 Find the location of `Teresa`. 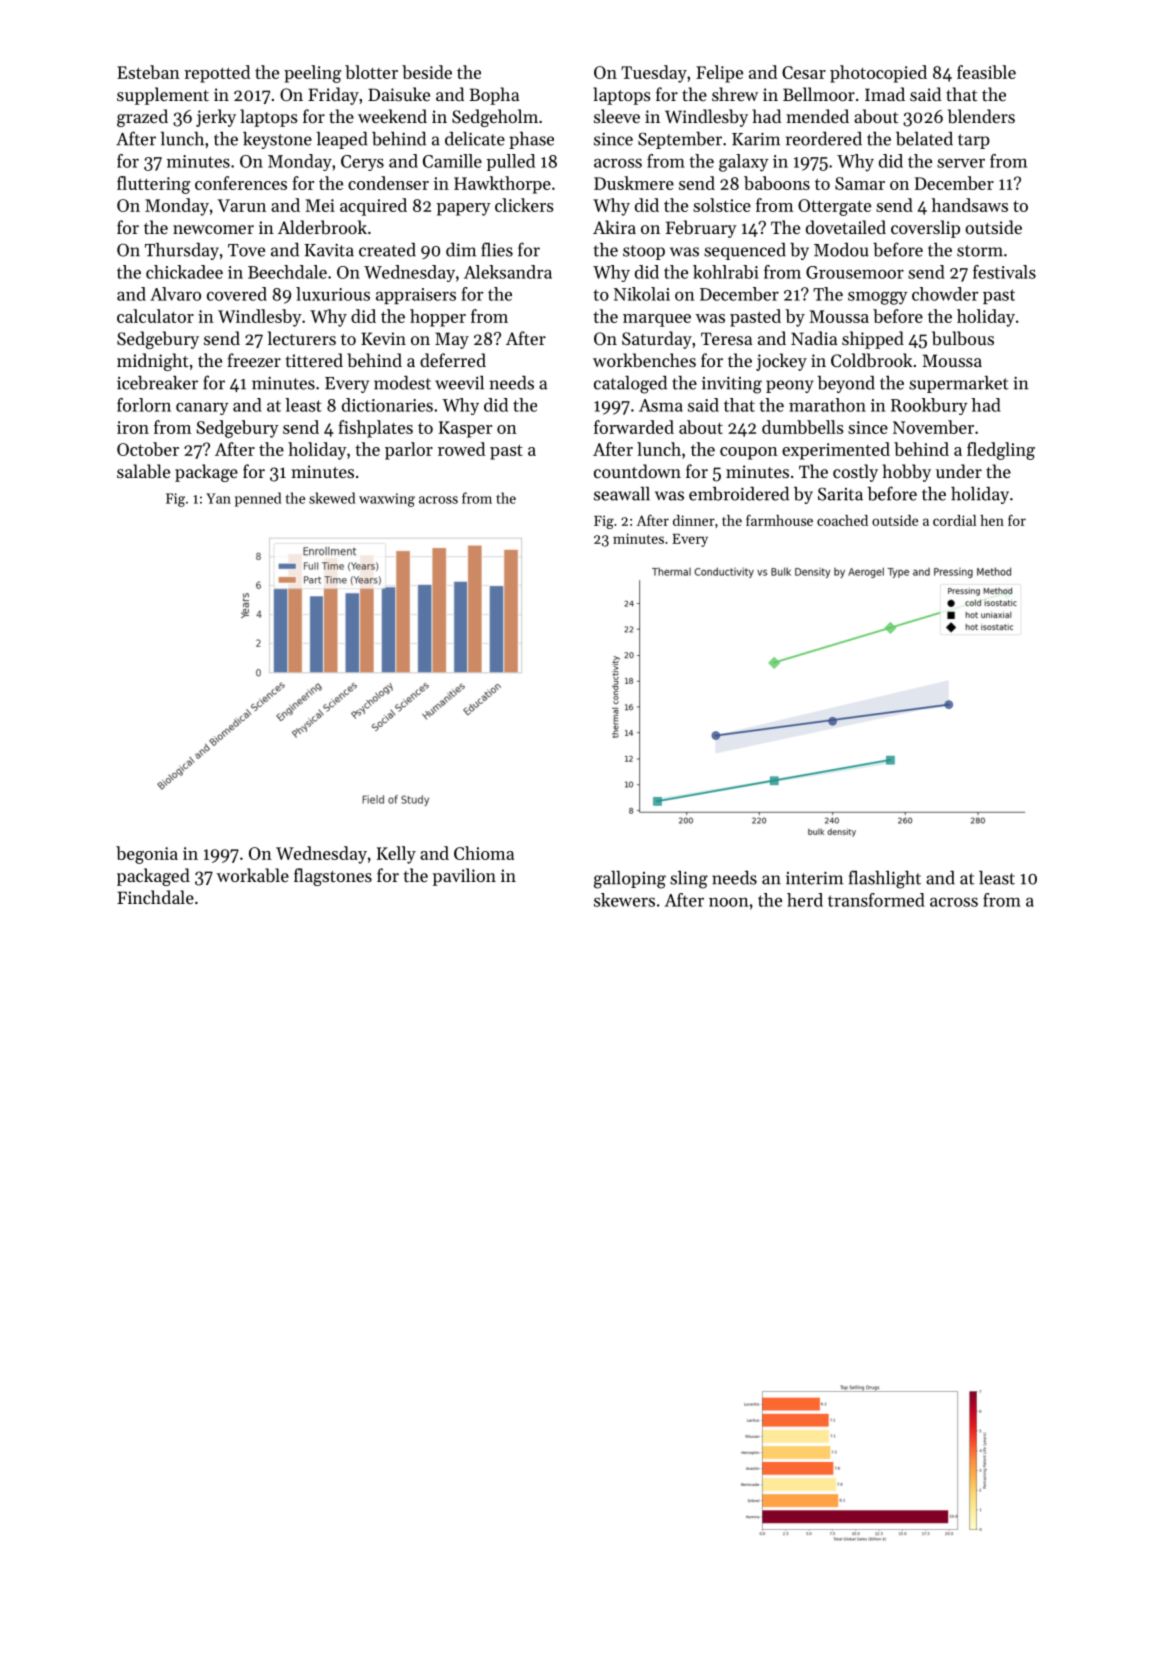

Teresa is located at coordinates (726, 338).
